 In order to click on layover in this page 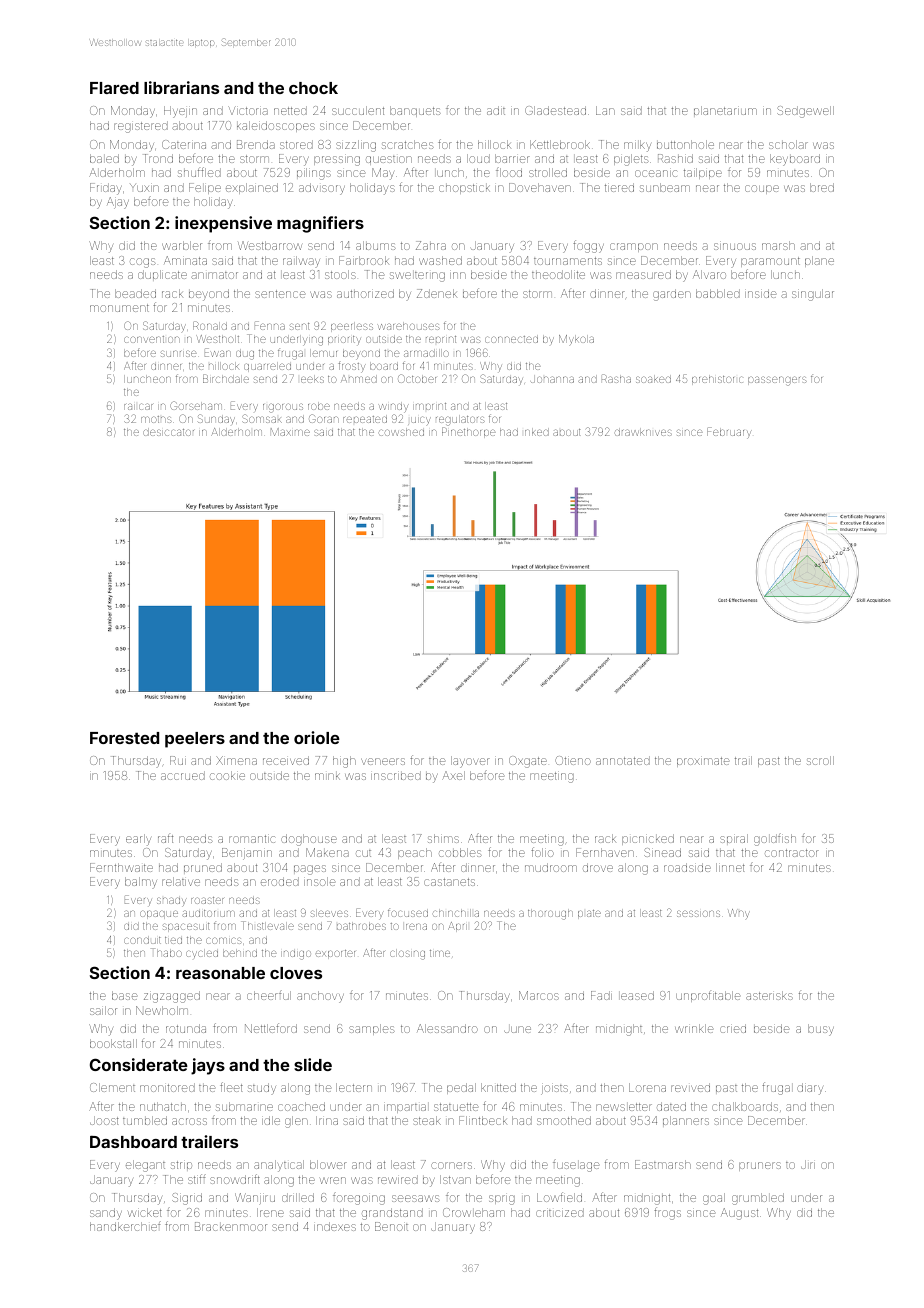, I will do `click(470, 762)`.
